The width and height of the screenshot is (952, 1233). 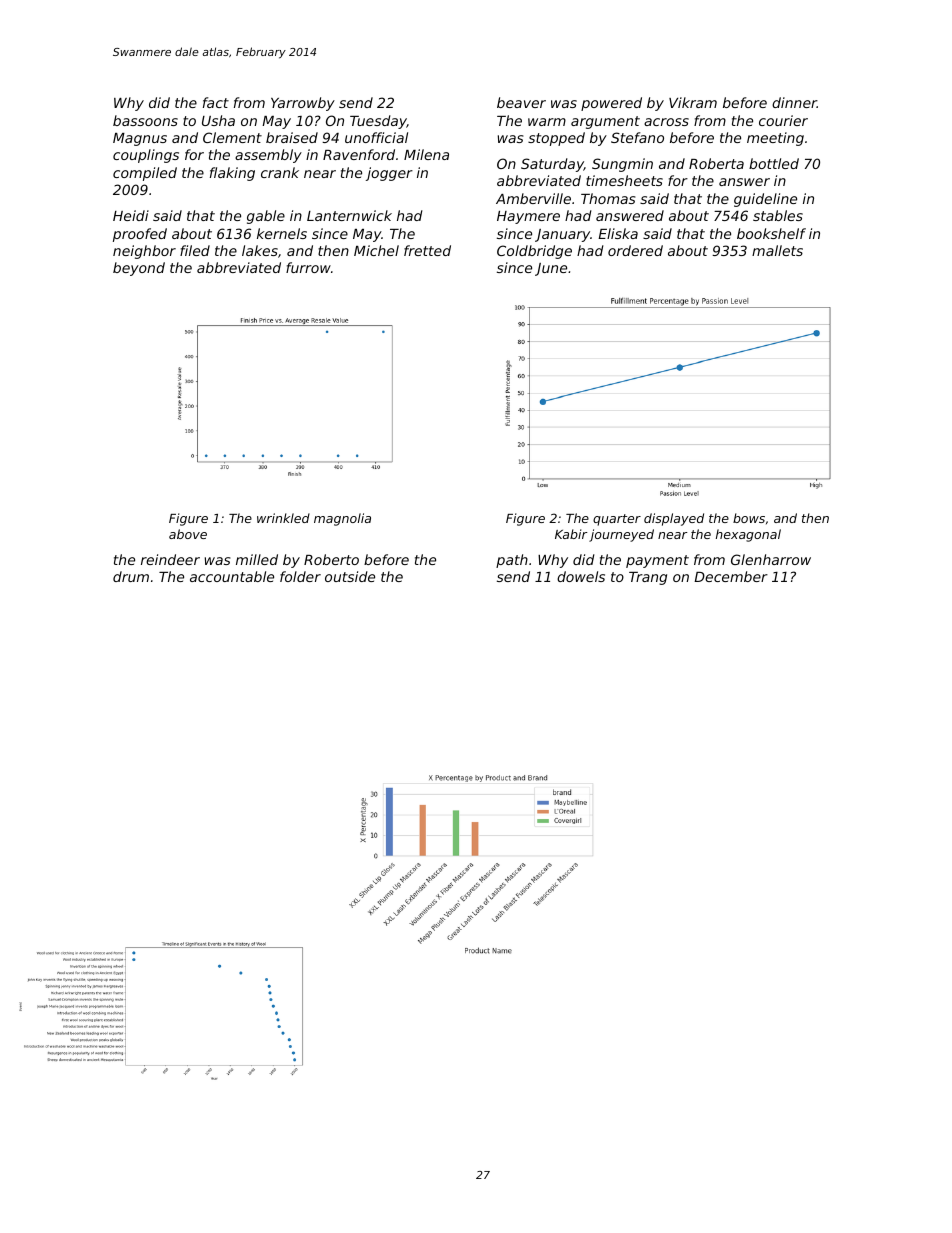 I want to click on wrinkled, so click(x=283, y=518).
